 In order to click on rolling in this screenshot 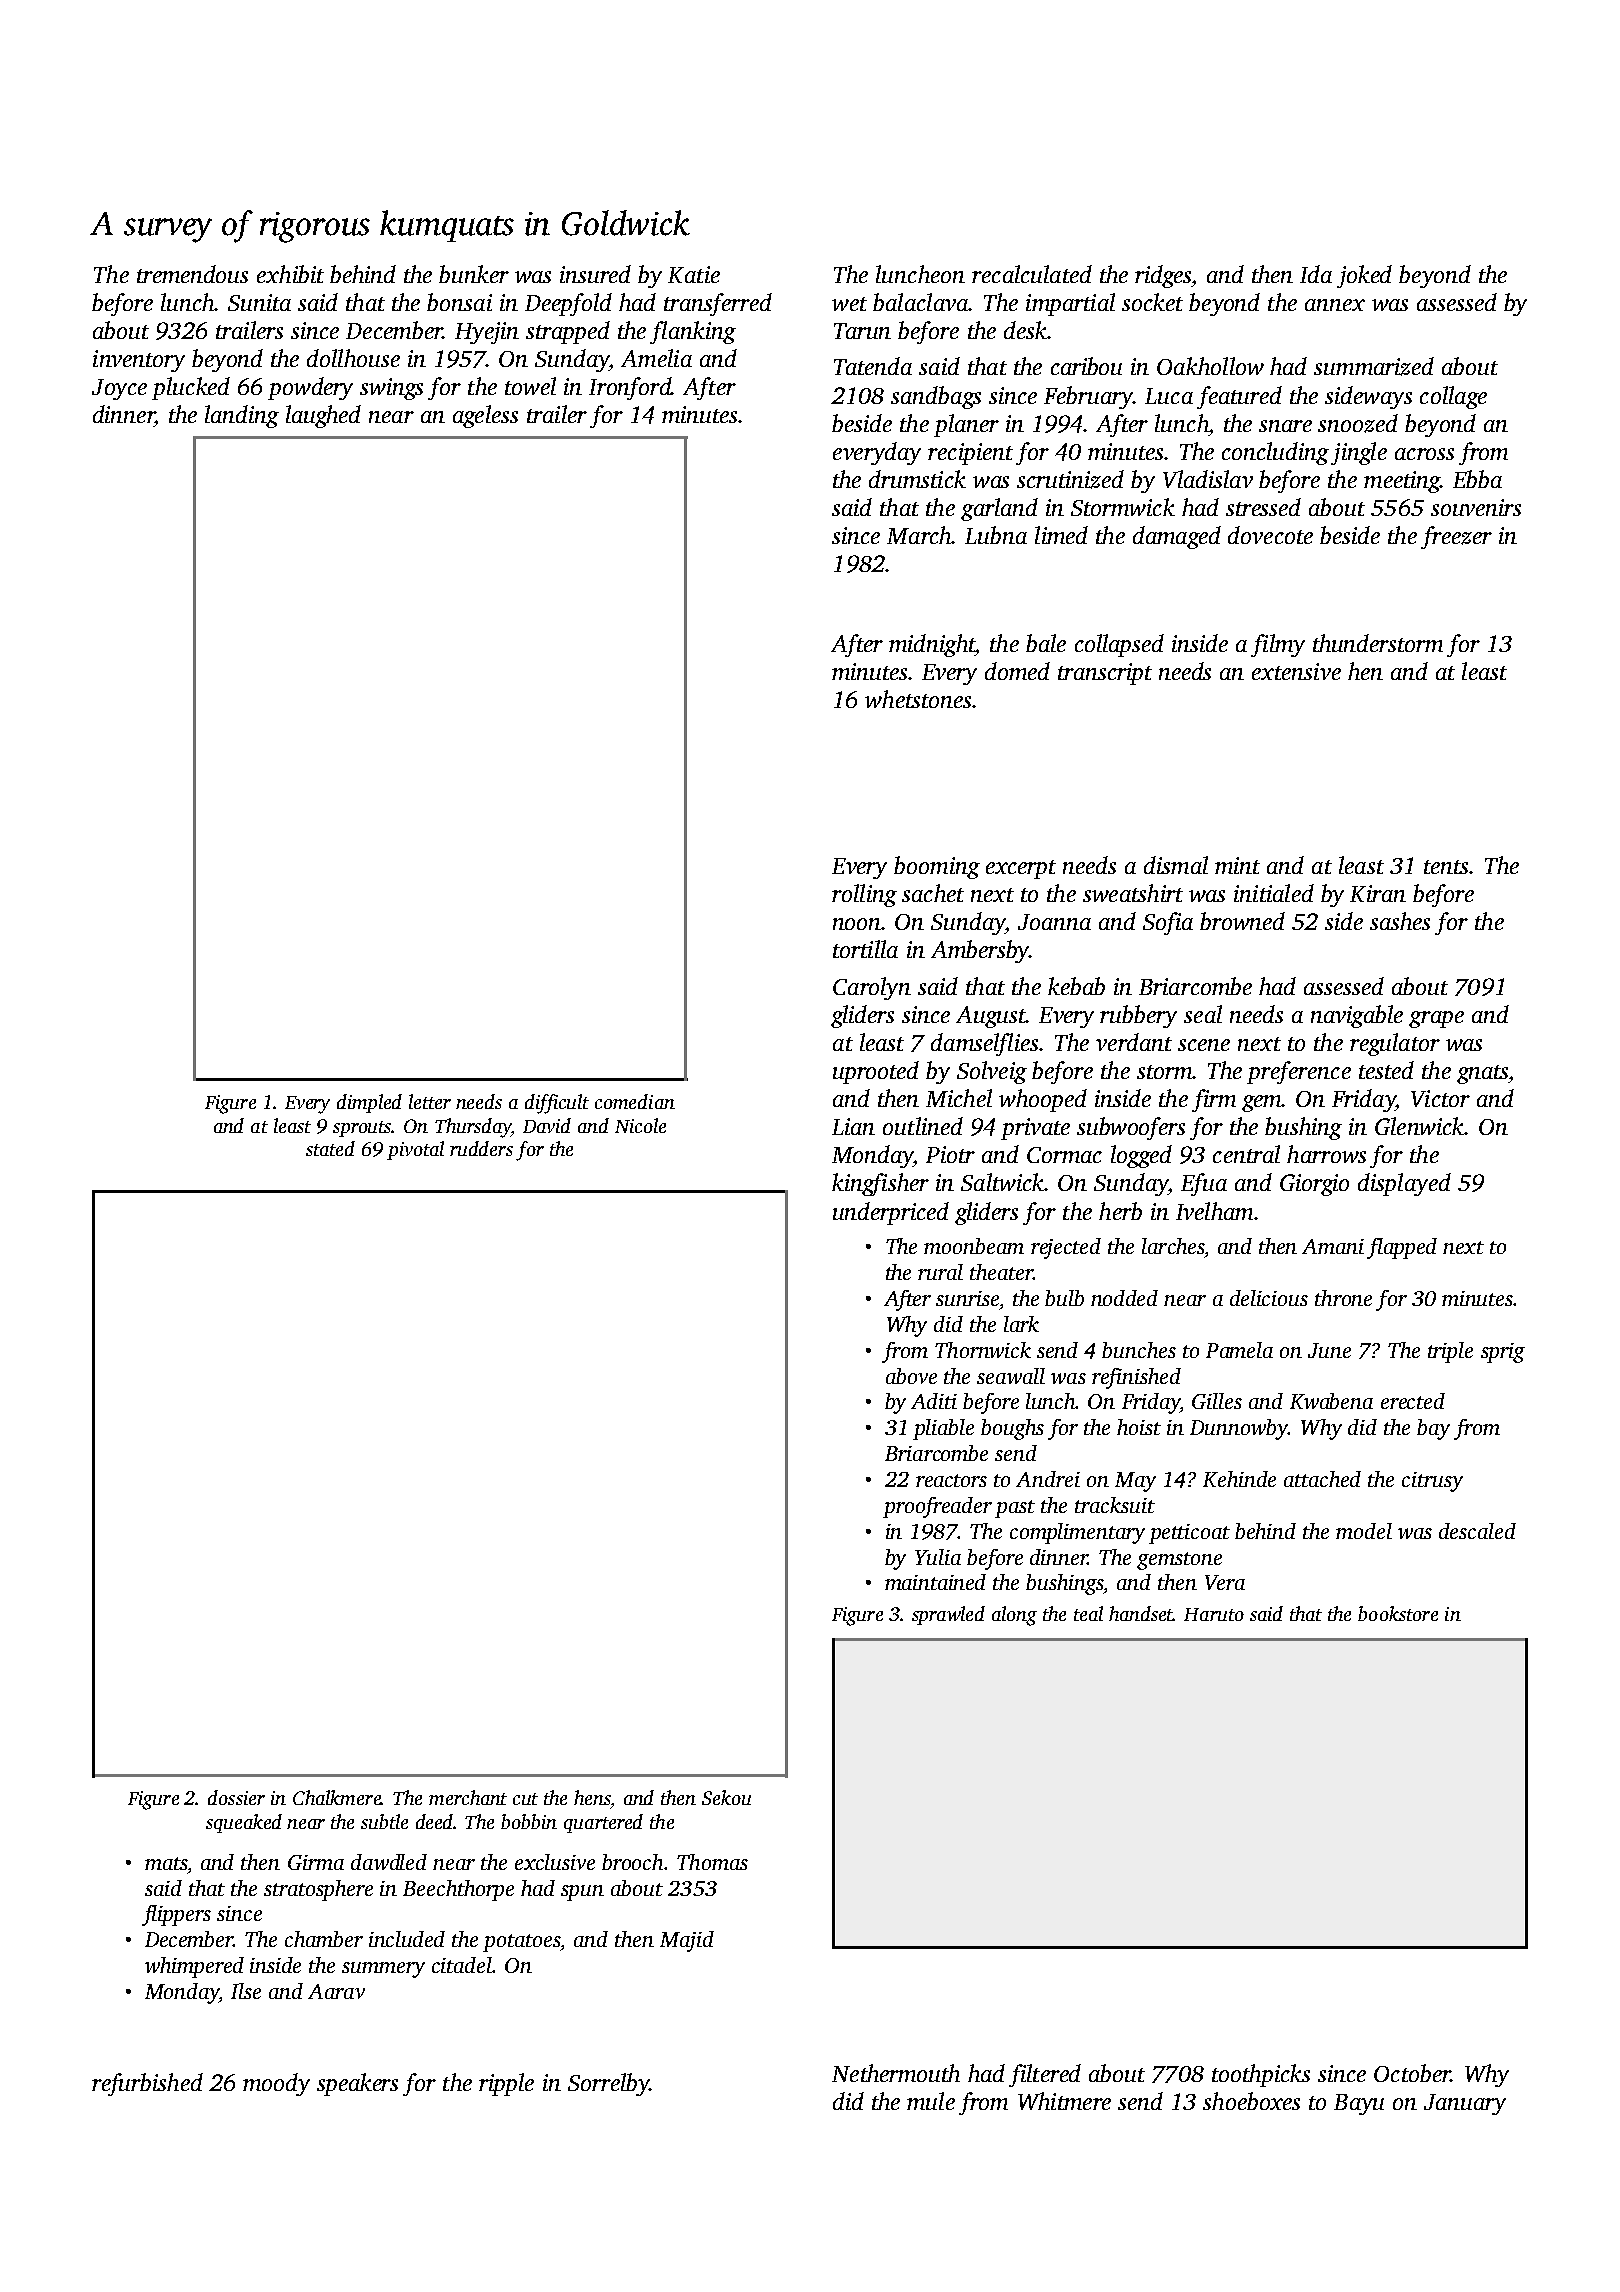, I will do `click(864, 895)`.
